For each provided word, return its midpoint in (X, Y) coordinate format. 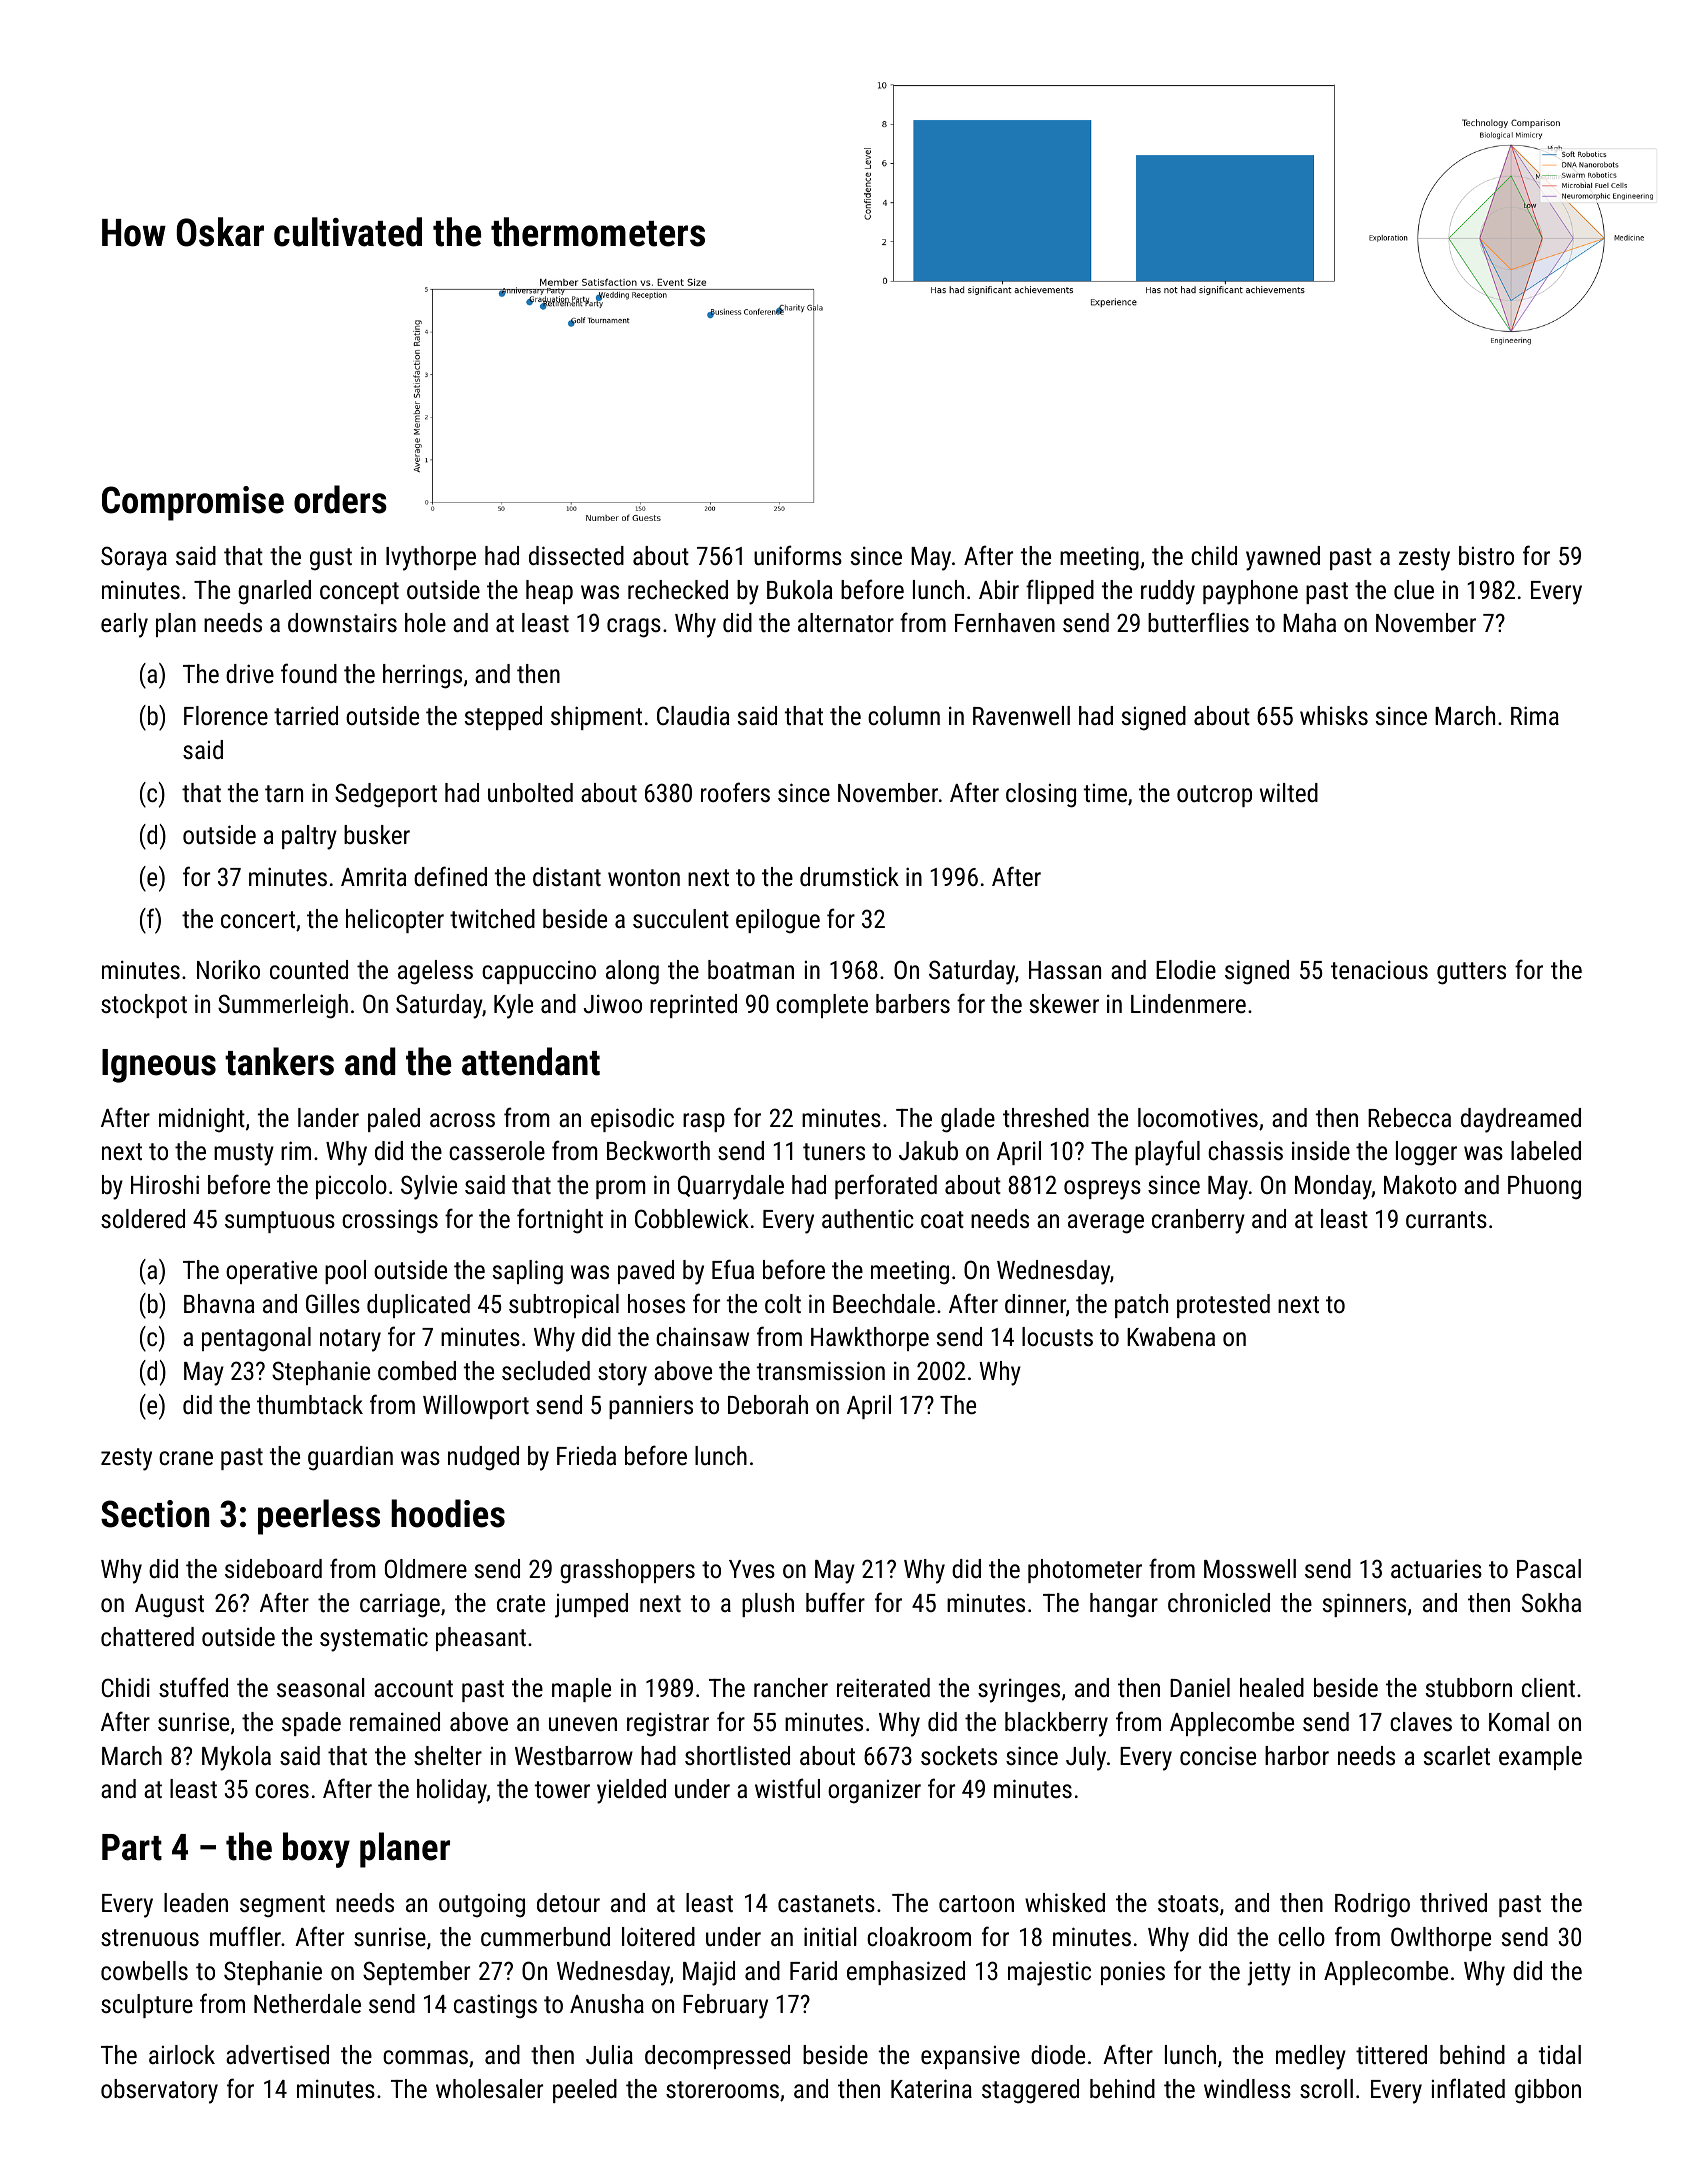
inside (1321, 1150)
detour (568, 1902)
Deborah (768, 1404)
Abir (999, 589)
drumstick (849, 876)
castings (495, 2006)
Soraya (134, 558)
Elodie (1186, 969)
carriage (400, 1605)
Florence (226, 715)
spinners (1364, 1605)
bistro (1486, 555)
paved (646, 1272)
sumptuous (280, 1222)
